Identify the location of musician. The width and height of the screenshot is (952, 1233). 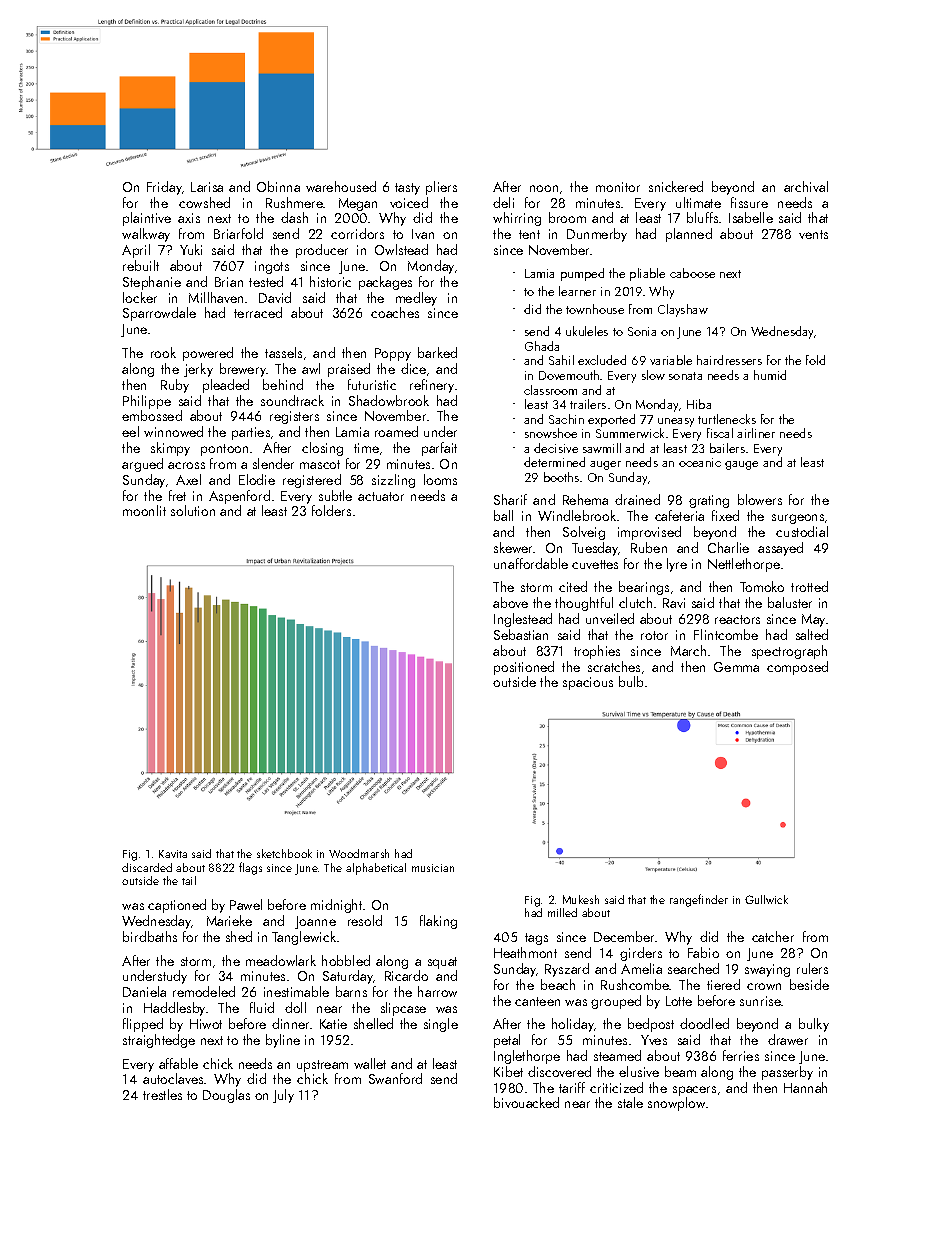
(433, 868).
